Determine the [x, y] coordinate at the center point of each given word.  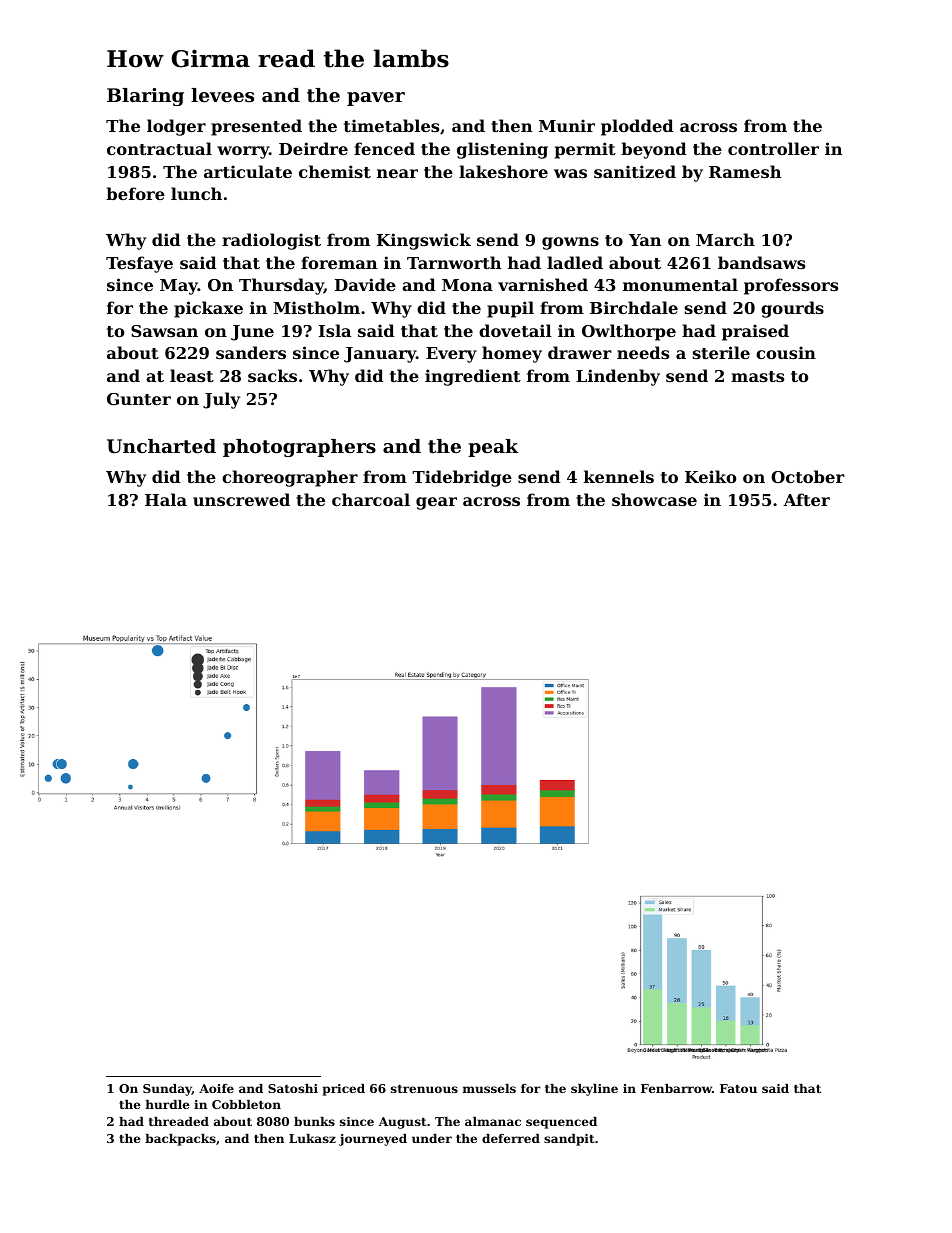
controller [773, 148]
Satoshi [293, 1088]
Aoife [216, 1088]
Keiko [710, 476]
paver [376, 99]
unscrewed [241, 499]
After [806, 499]
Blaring [145, 97]
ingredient [473, 377]
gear [436, 503]
